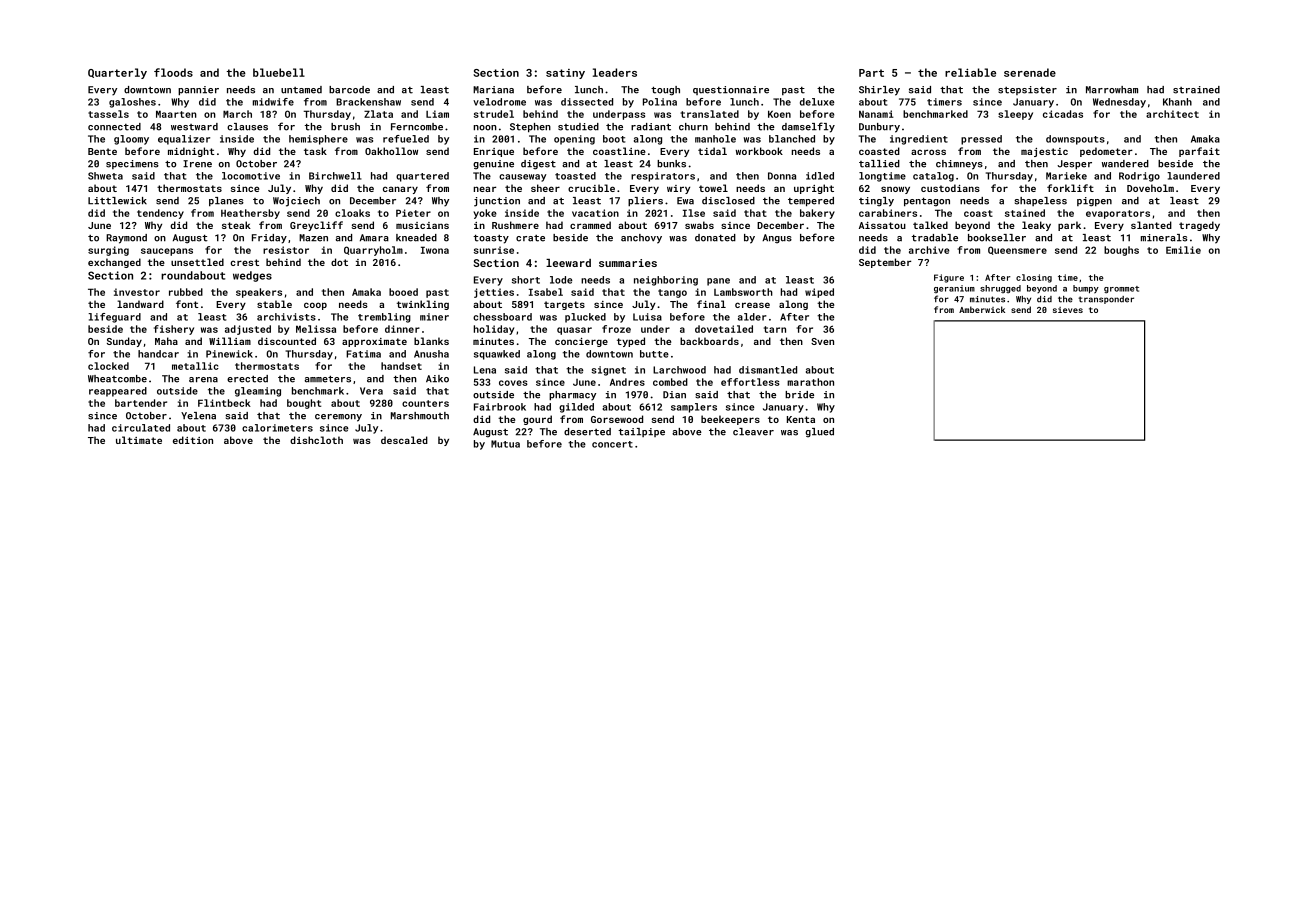  Describe the element at coordinates (158, 354) in the screenshot. I see `handcar` at that location.
